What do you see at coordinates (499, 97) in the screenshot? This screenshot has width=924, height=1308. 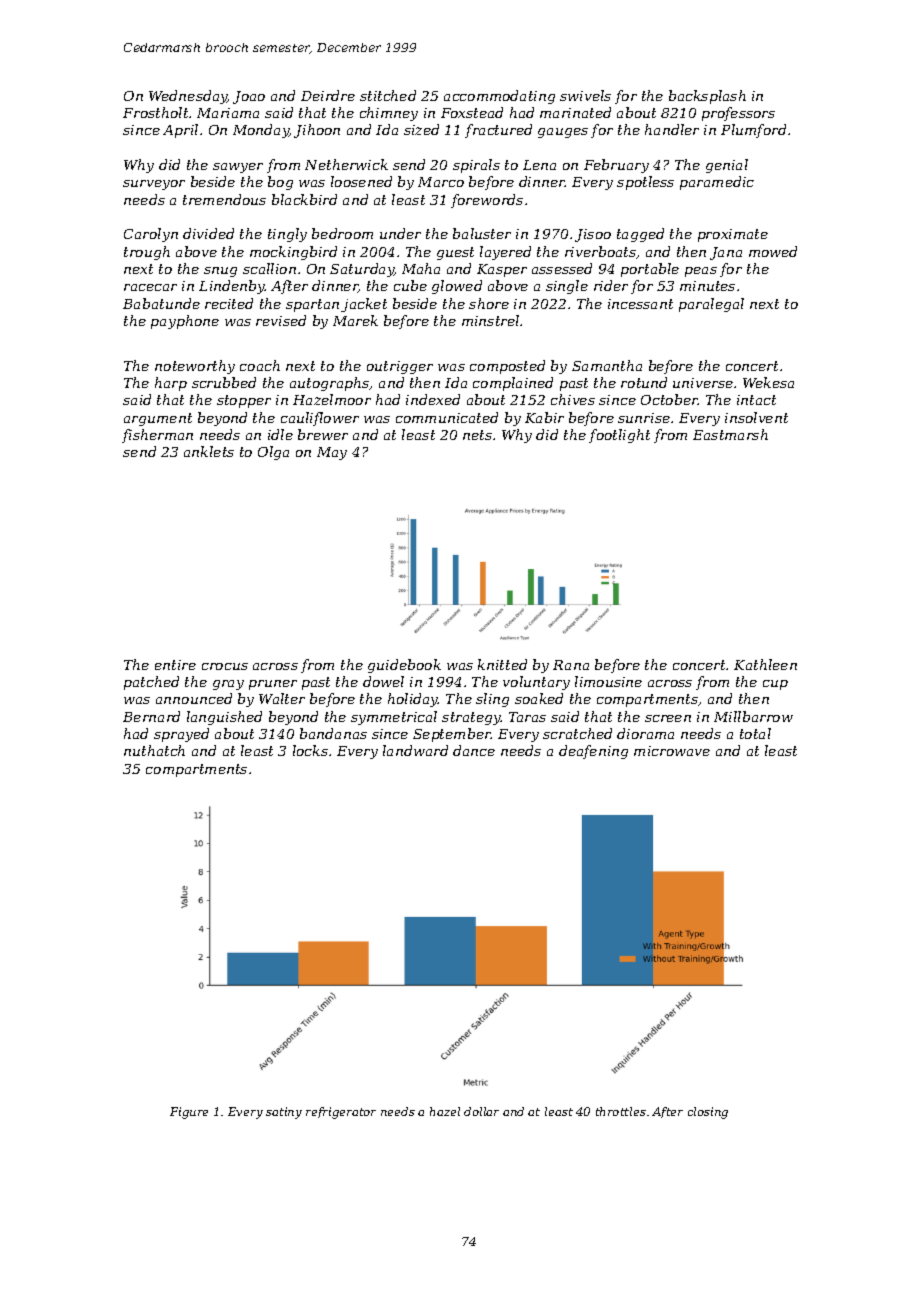 I see `accommodating` at bounding box center [499, 97].
